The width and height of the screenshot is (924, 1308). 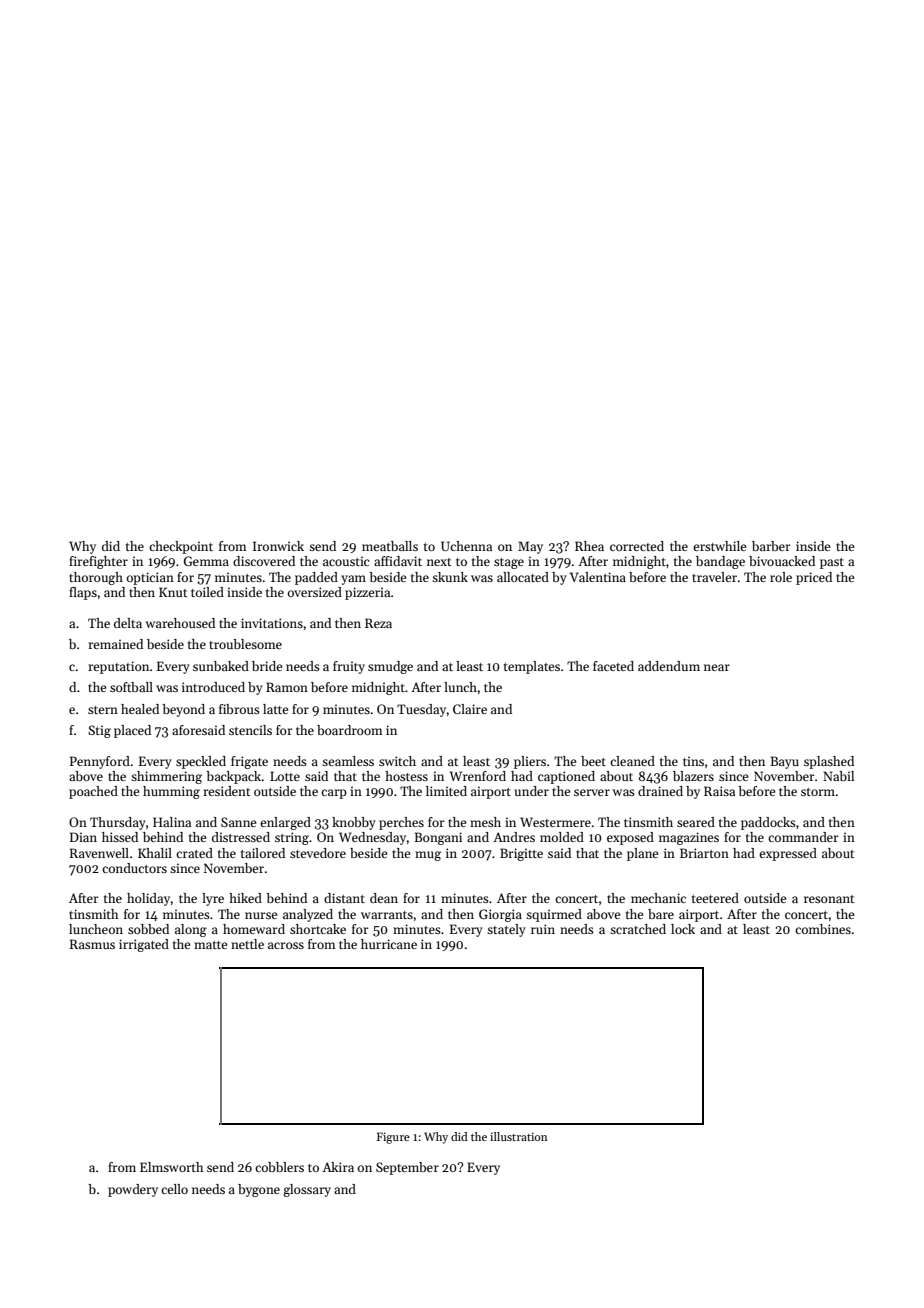 I want to click on hurricane, so click(x=389, y=944).
